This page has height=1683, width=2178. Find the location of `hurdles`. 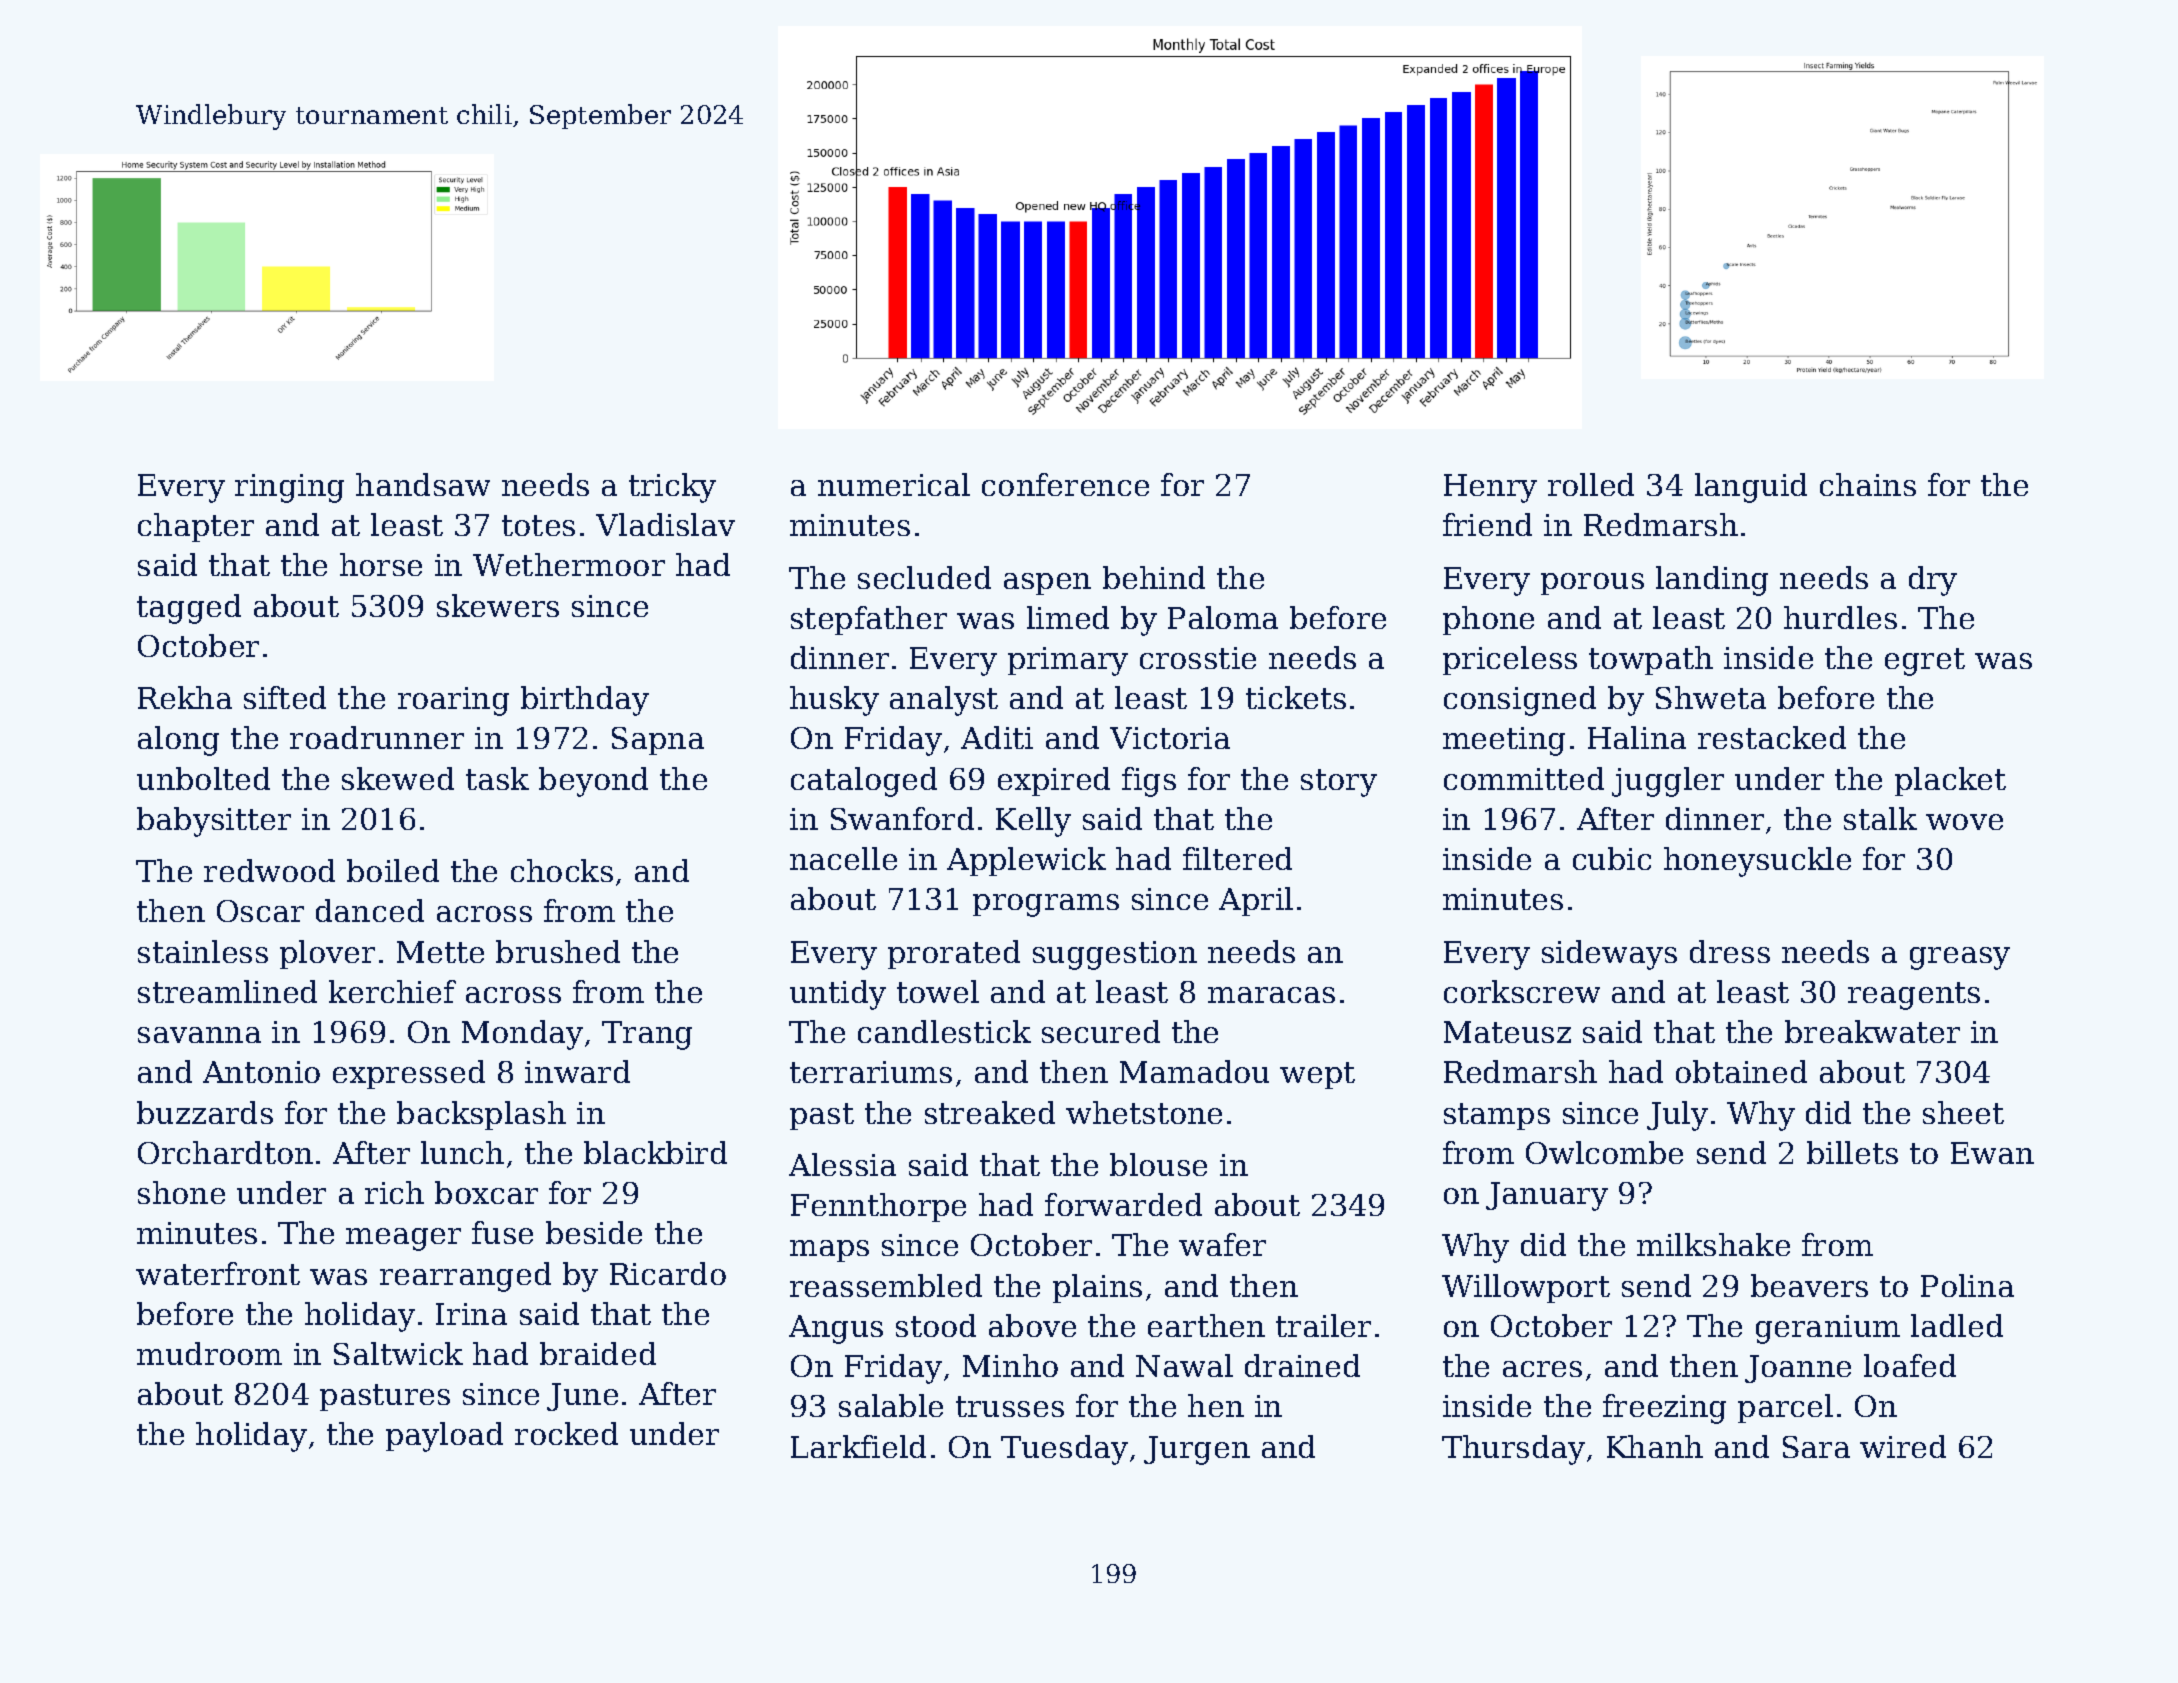

hurdles is located at coordinates (1840, 617).
